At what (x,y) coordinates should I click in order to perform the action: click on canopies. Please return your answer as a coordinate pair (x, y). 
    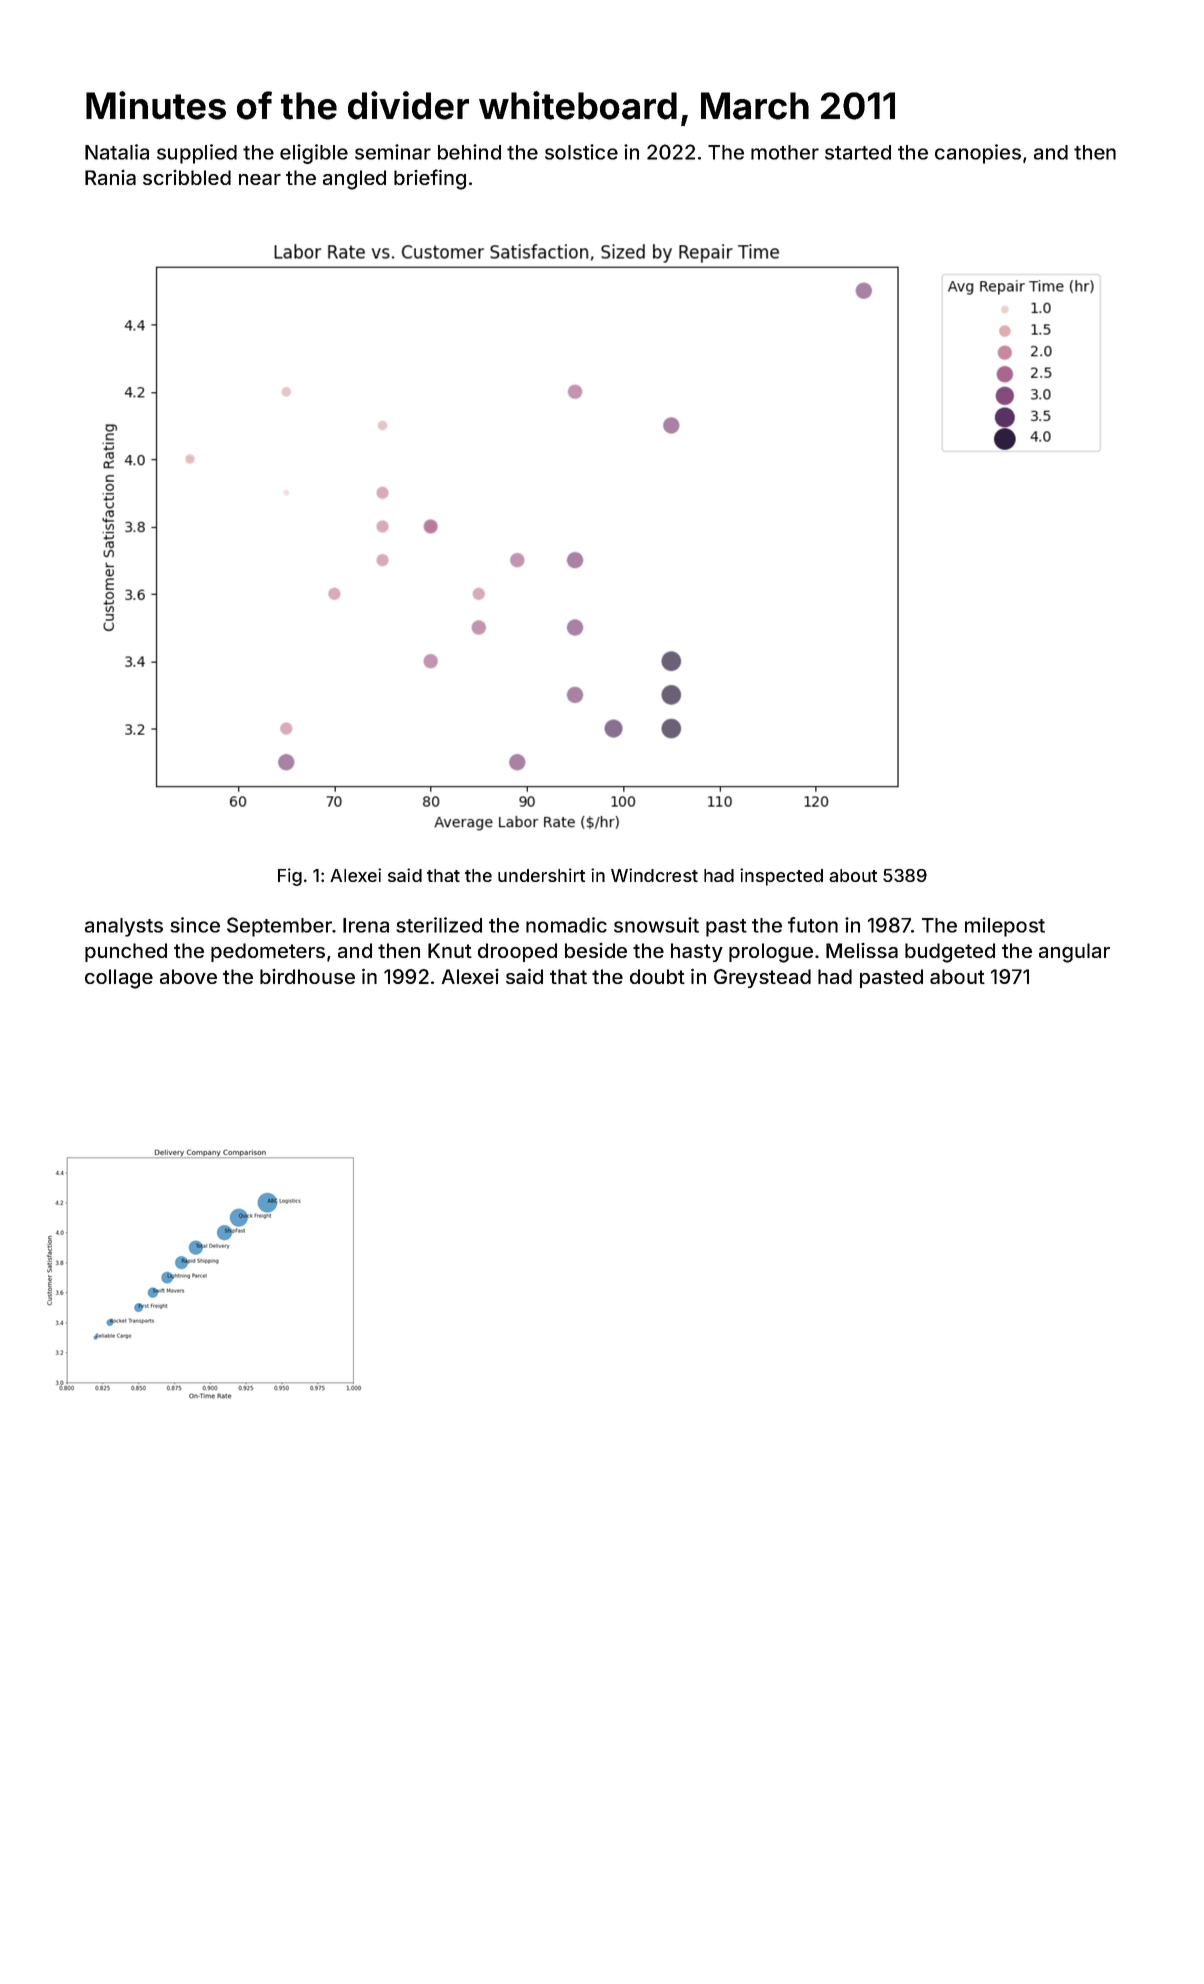
    Looking at the image, I should click on (978, 154).
